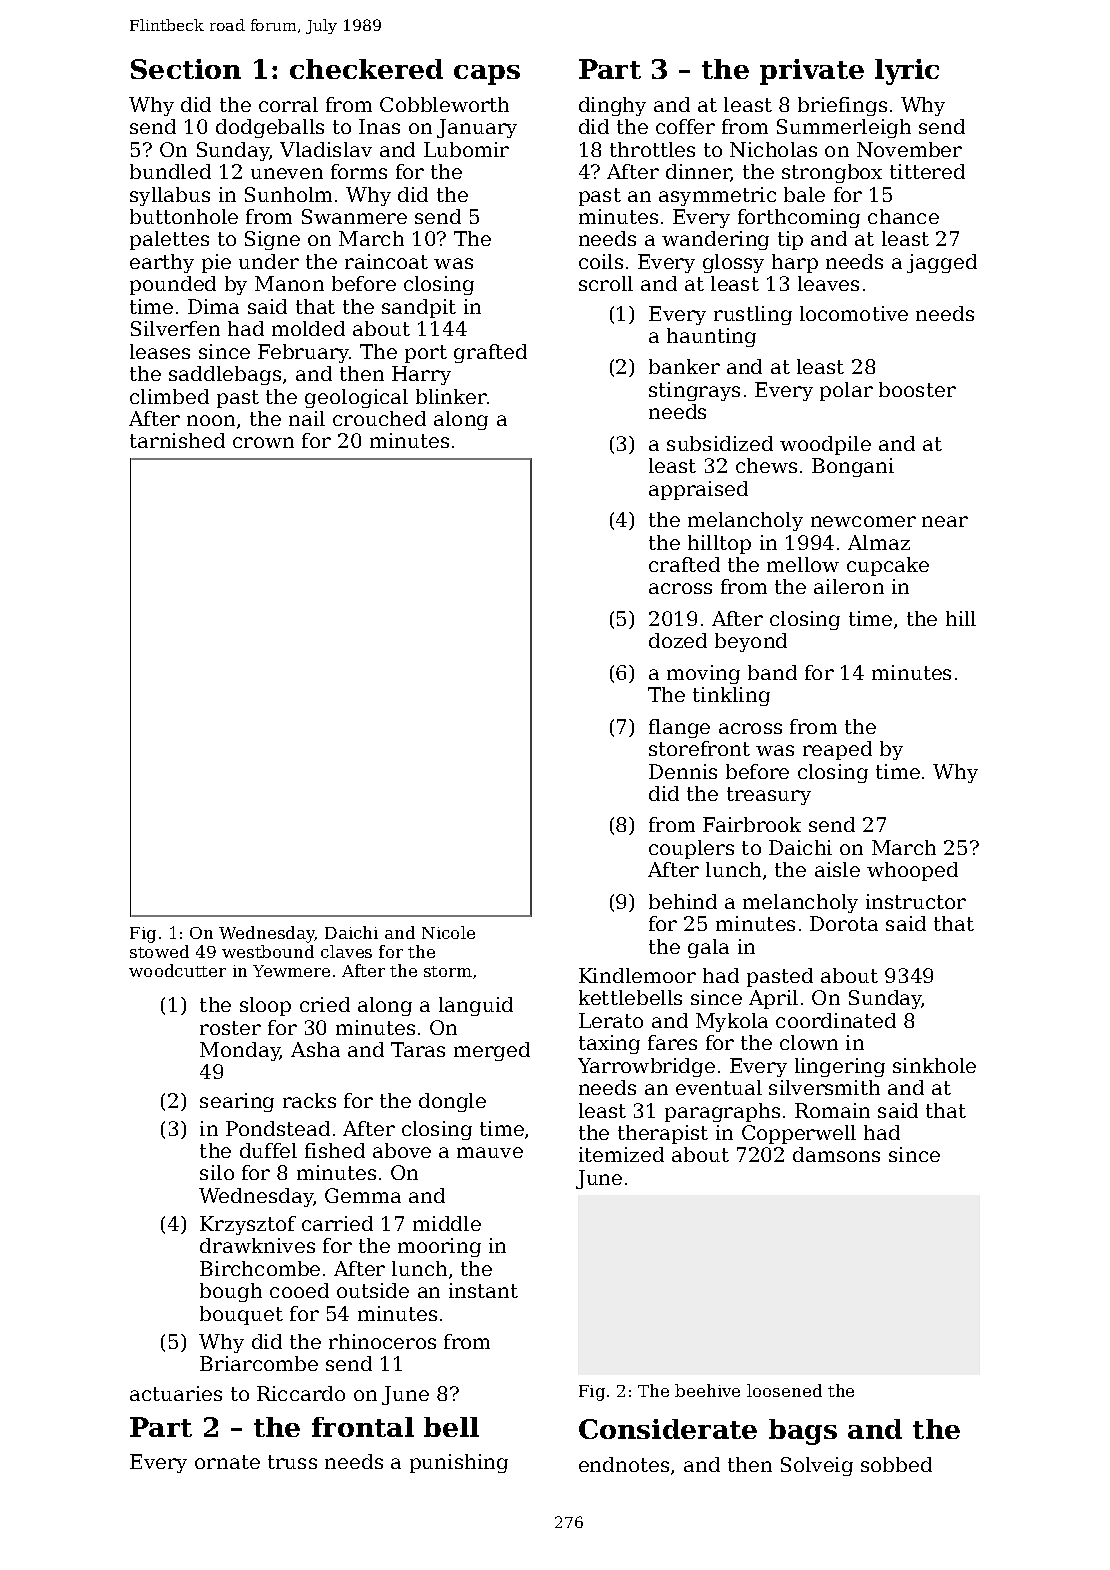 The height and width of the page is (1570, 1110). Describe the element at coordinates (685, 126) in the page. I see `coffer` at that location.
